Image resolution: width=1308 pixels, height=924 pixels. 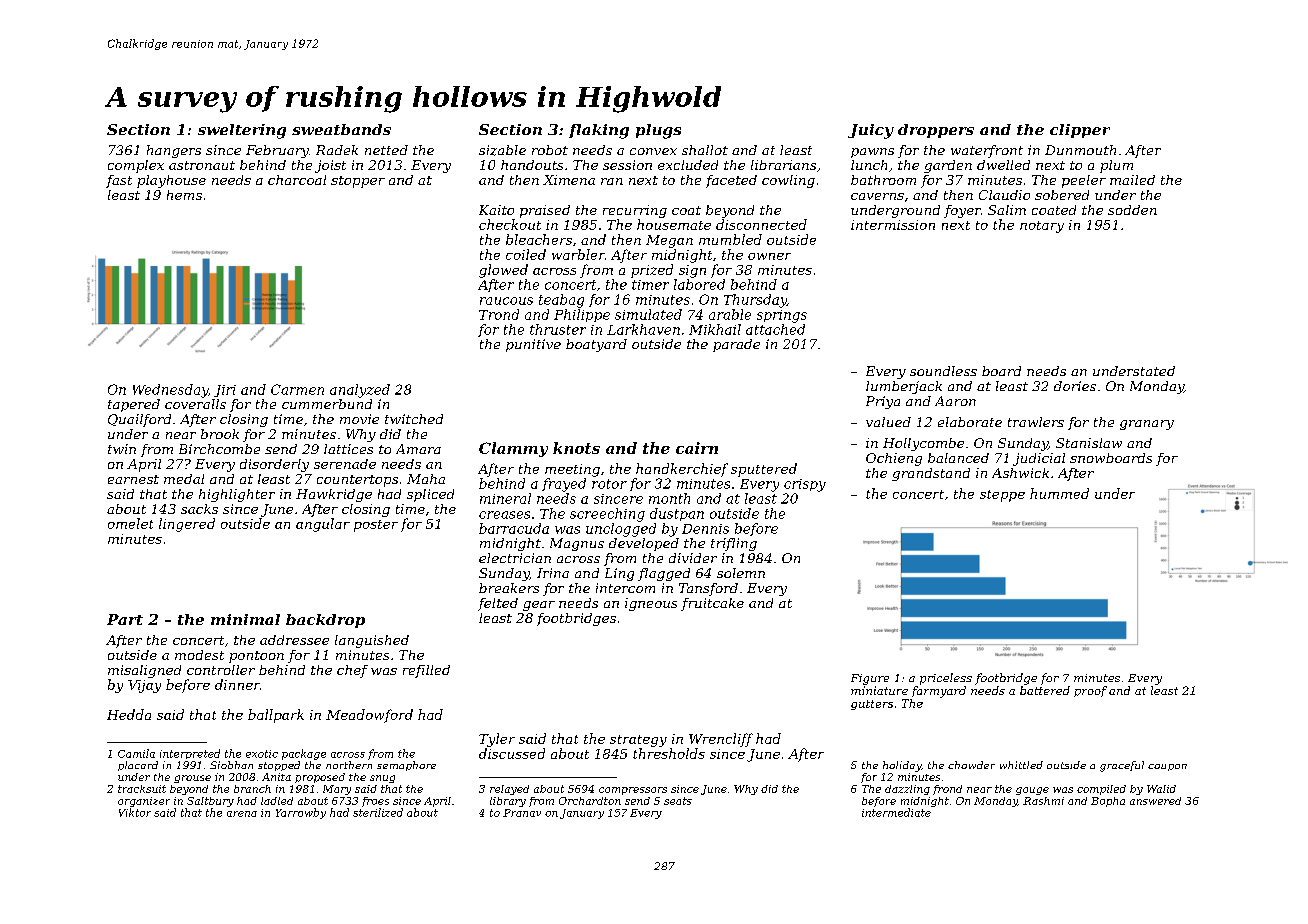 I want to click on snug, so click(x=382, y=779).
